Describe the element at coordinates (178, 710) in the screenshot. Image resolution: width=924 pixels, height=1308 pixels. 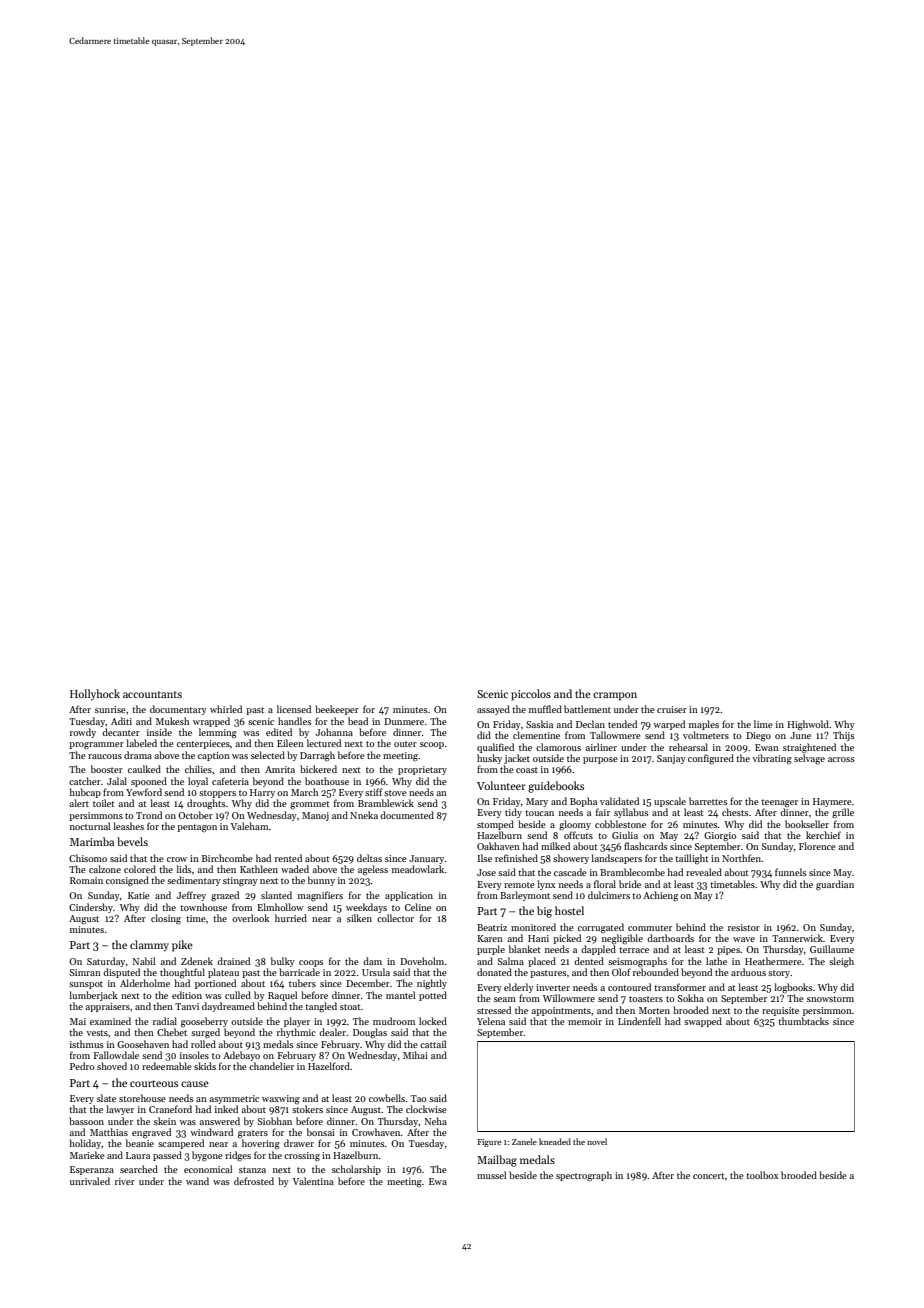
I see `documentary` at that location.
